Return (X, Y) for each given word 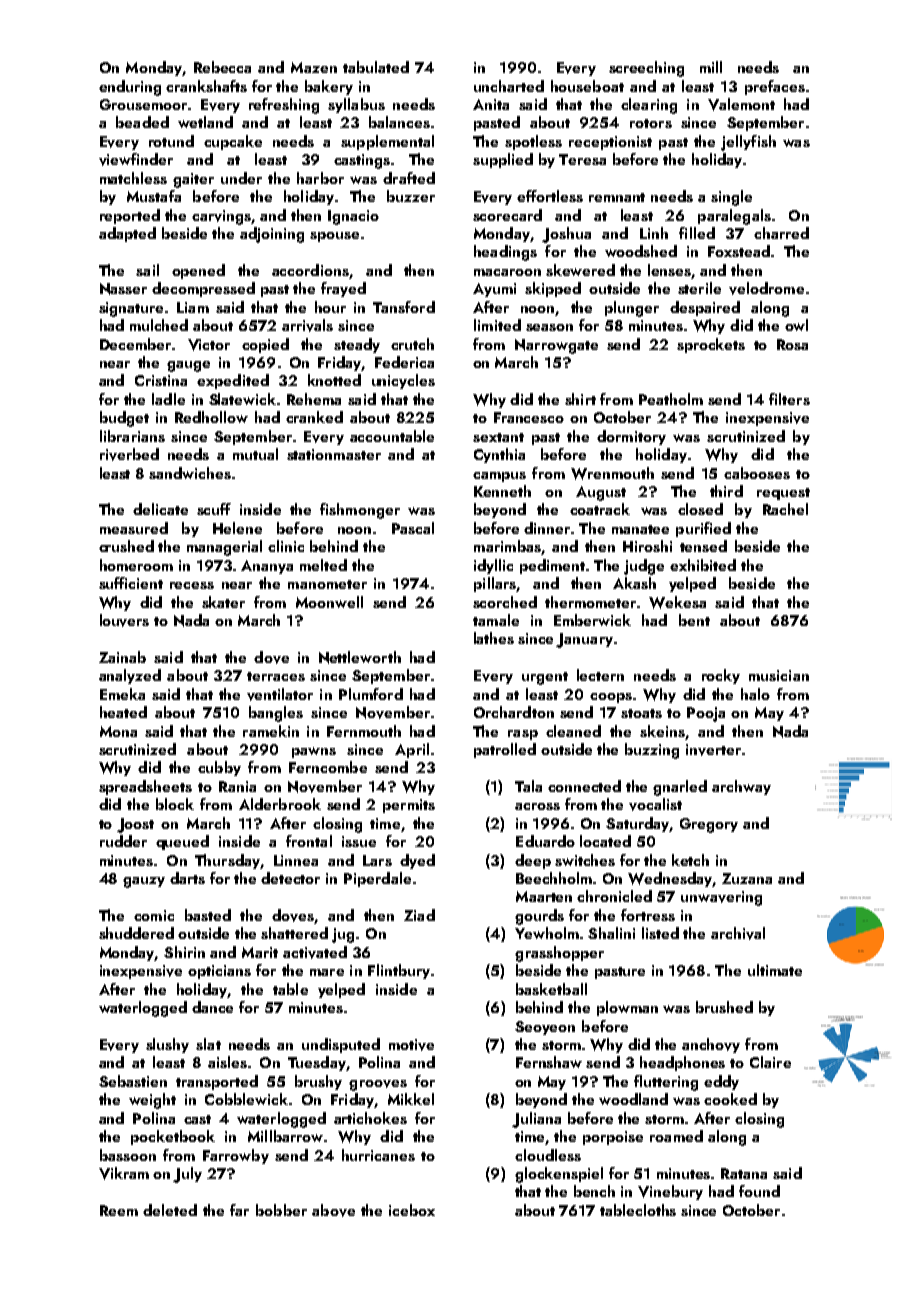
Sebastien (133, 1081)
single (731, 198)
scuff (214, 509)
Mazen (314, 67)
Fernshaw (549, 1062)
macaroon (507, 272)
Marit (260, 952)
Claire (770, 1062)
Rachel (785, 509)
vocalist (655, 804)
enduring (130, 88)
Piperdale (377, 879)
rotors (651, 123)
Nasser (123, 289)
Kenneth (502, 491)
